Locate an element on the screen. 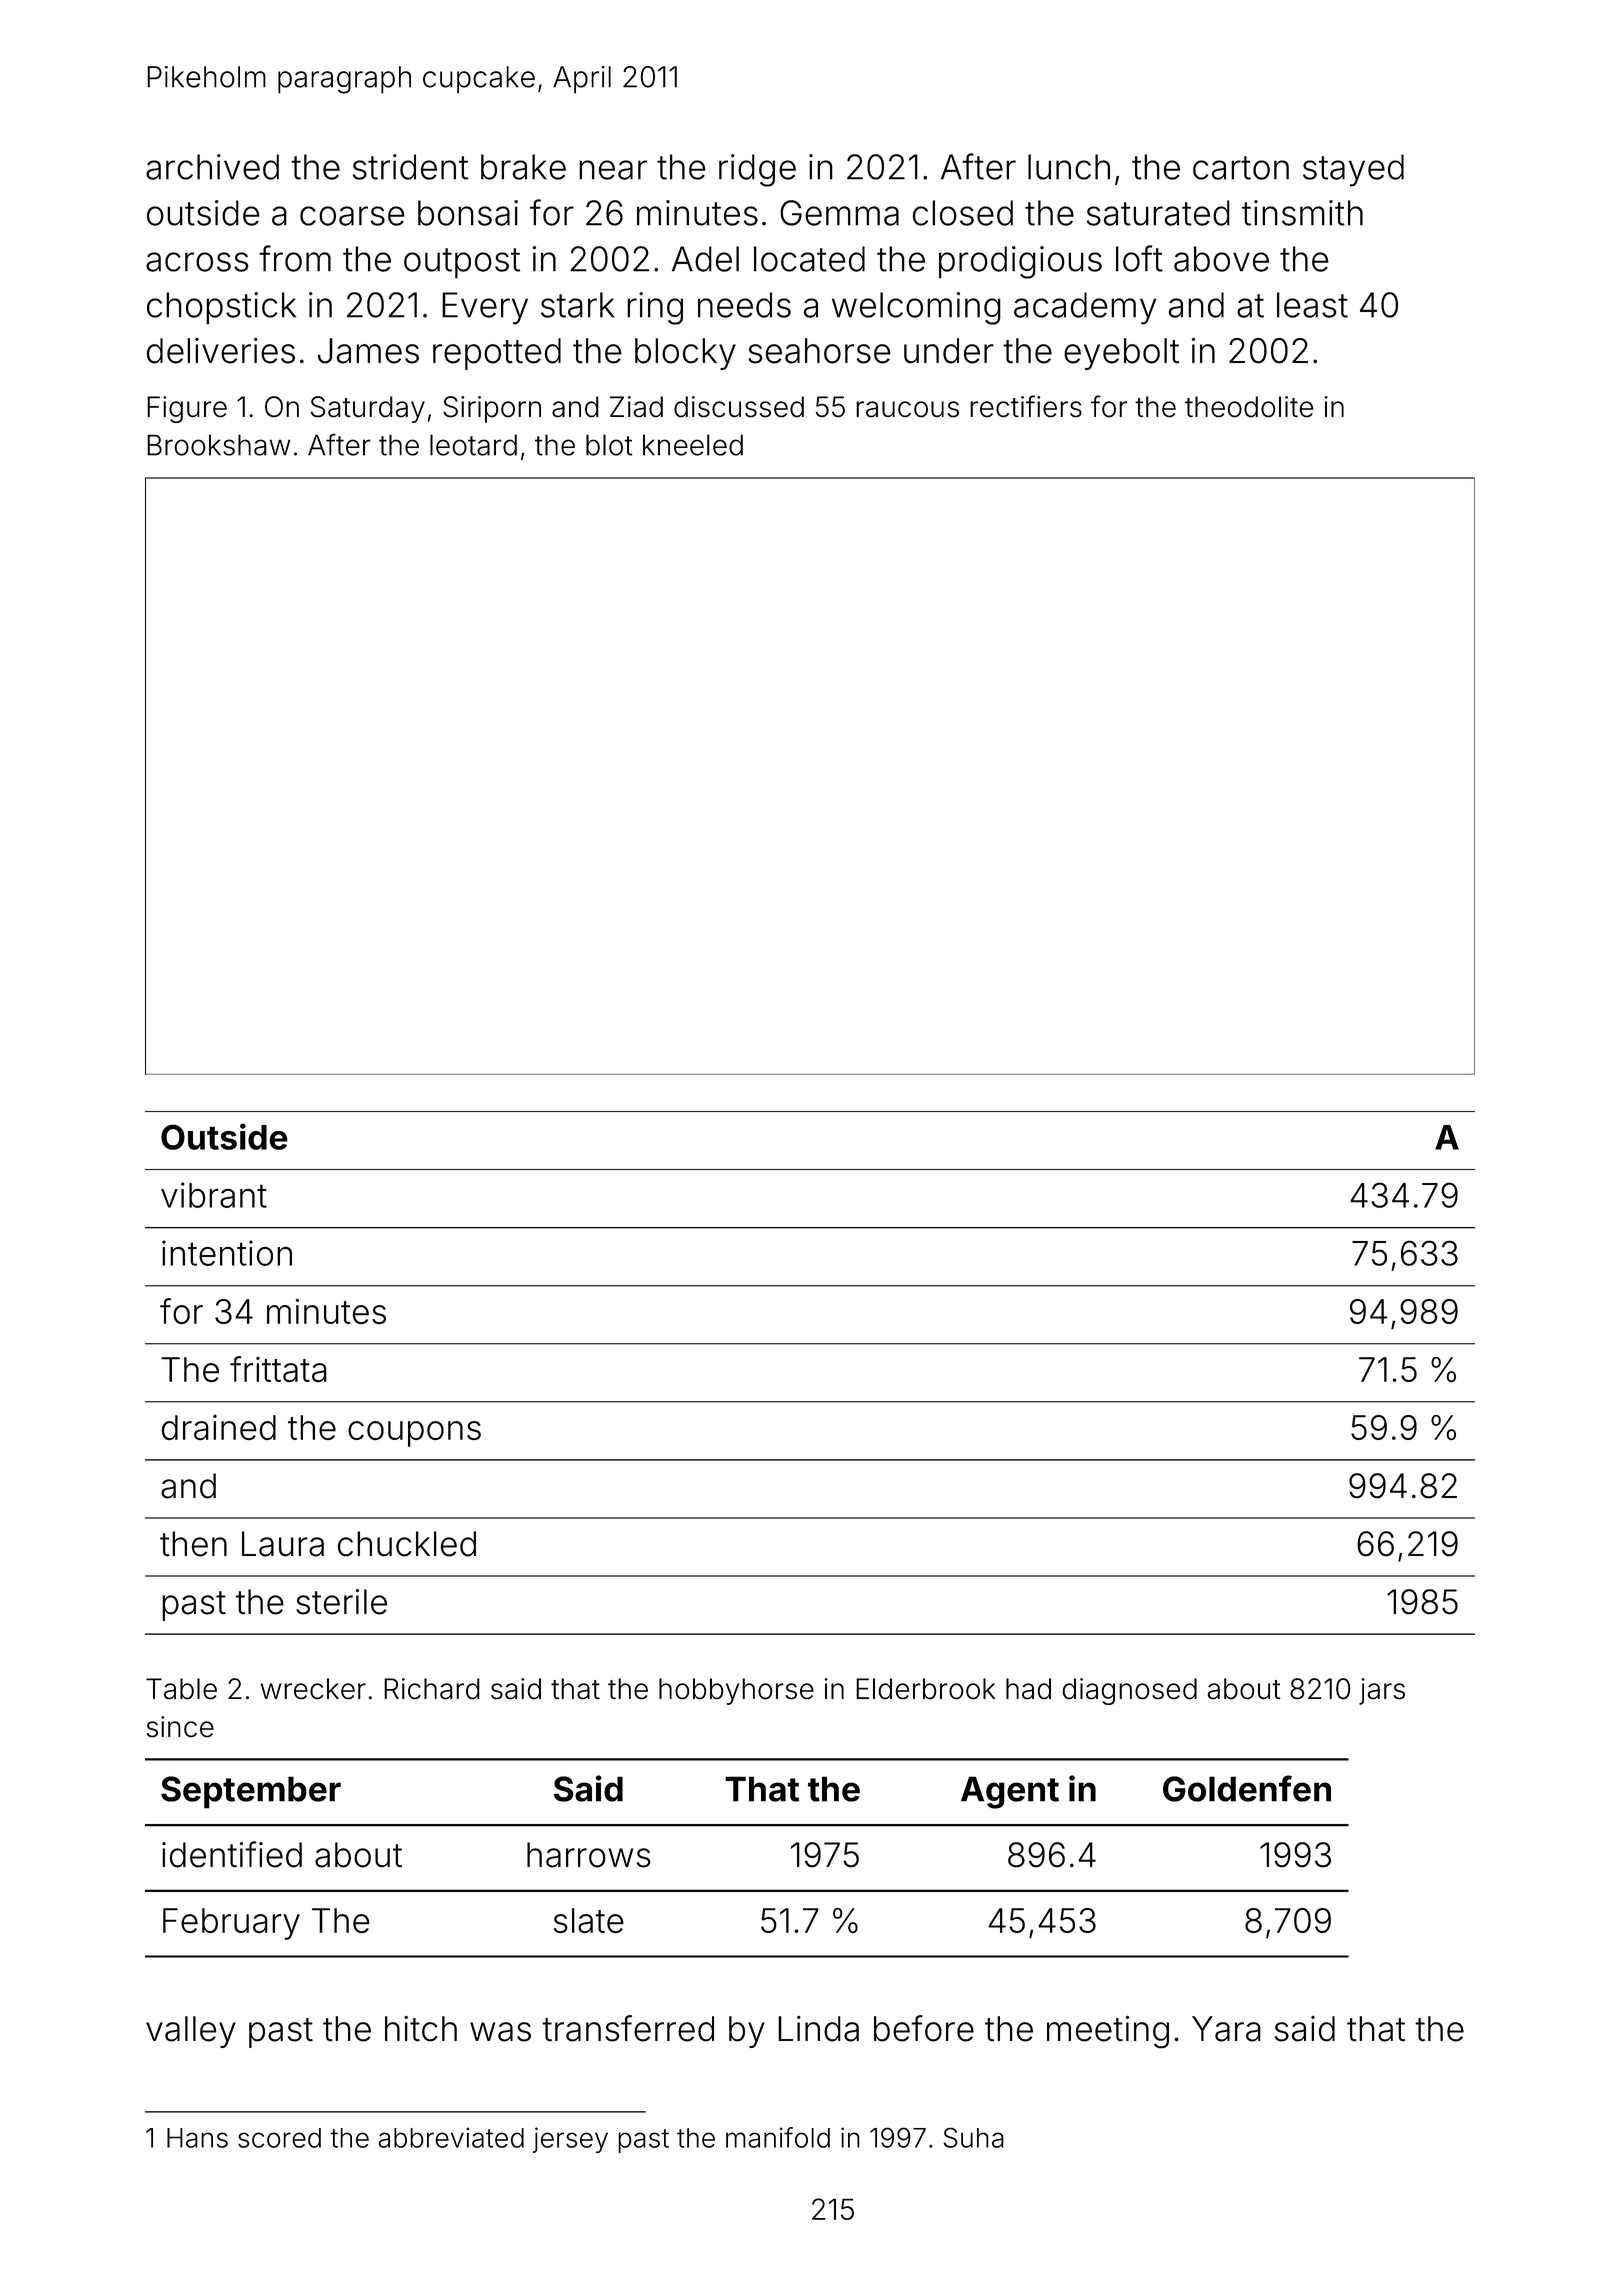 Image resolution: width=1620 pixels, height=2292 pixels. transferred is located at coordinates (628, 2028).
